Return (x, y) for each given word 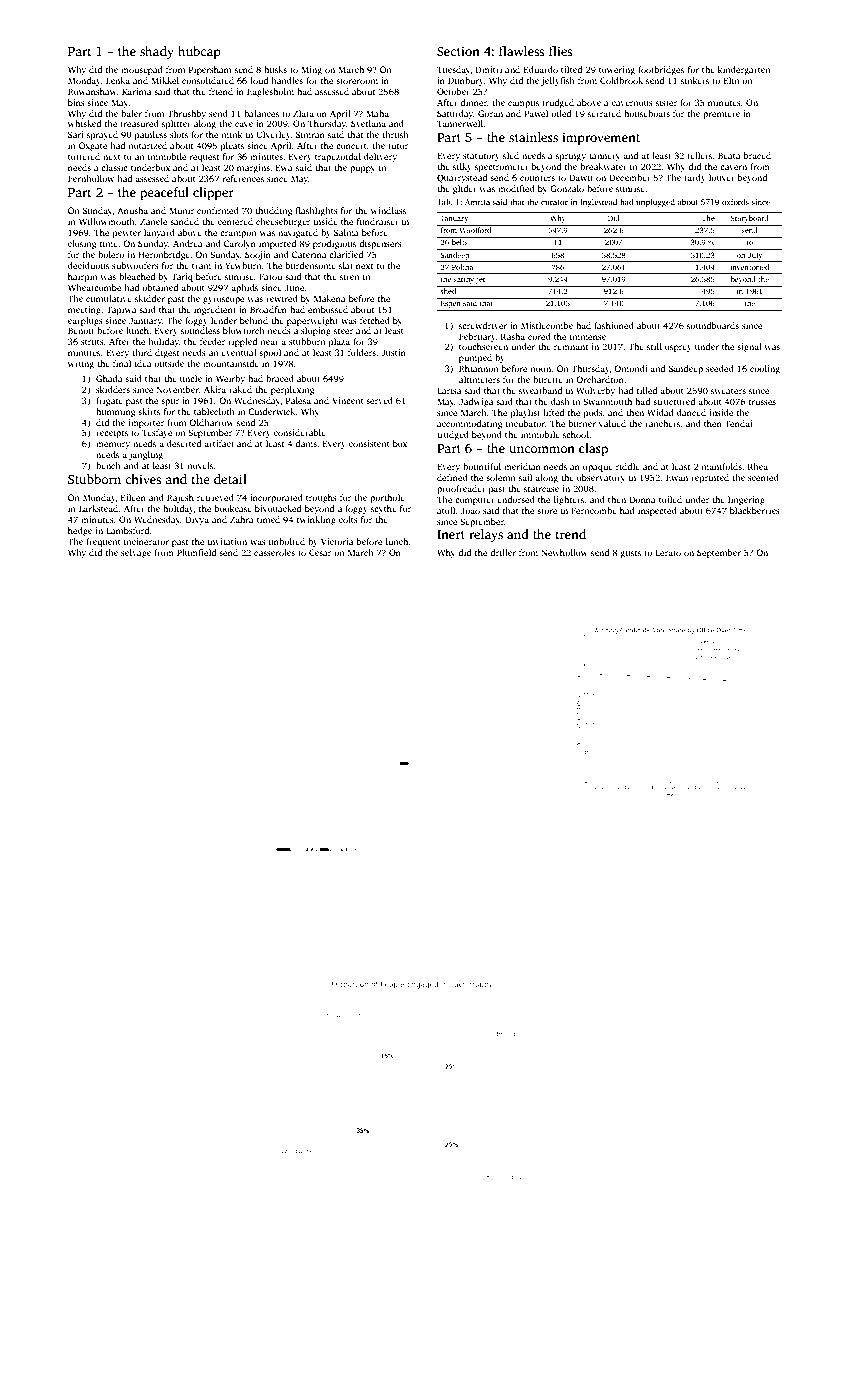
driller (503, 552)
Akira (215, 389)
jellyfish (558, 81)
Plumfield (196, 552)
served (379, 400)
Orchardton (600, 379)
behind (254, 320)
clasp (593, 449)
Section (458, 51)
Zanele (153, 221)
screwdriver (483, 325)
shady (157, 52)
